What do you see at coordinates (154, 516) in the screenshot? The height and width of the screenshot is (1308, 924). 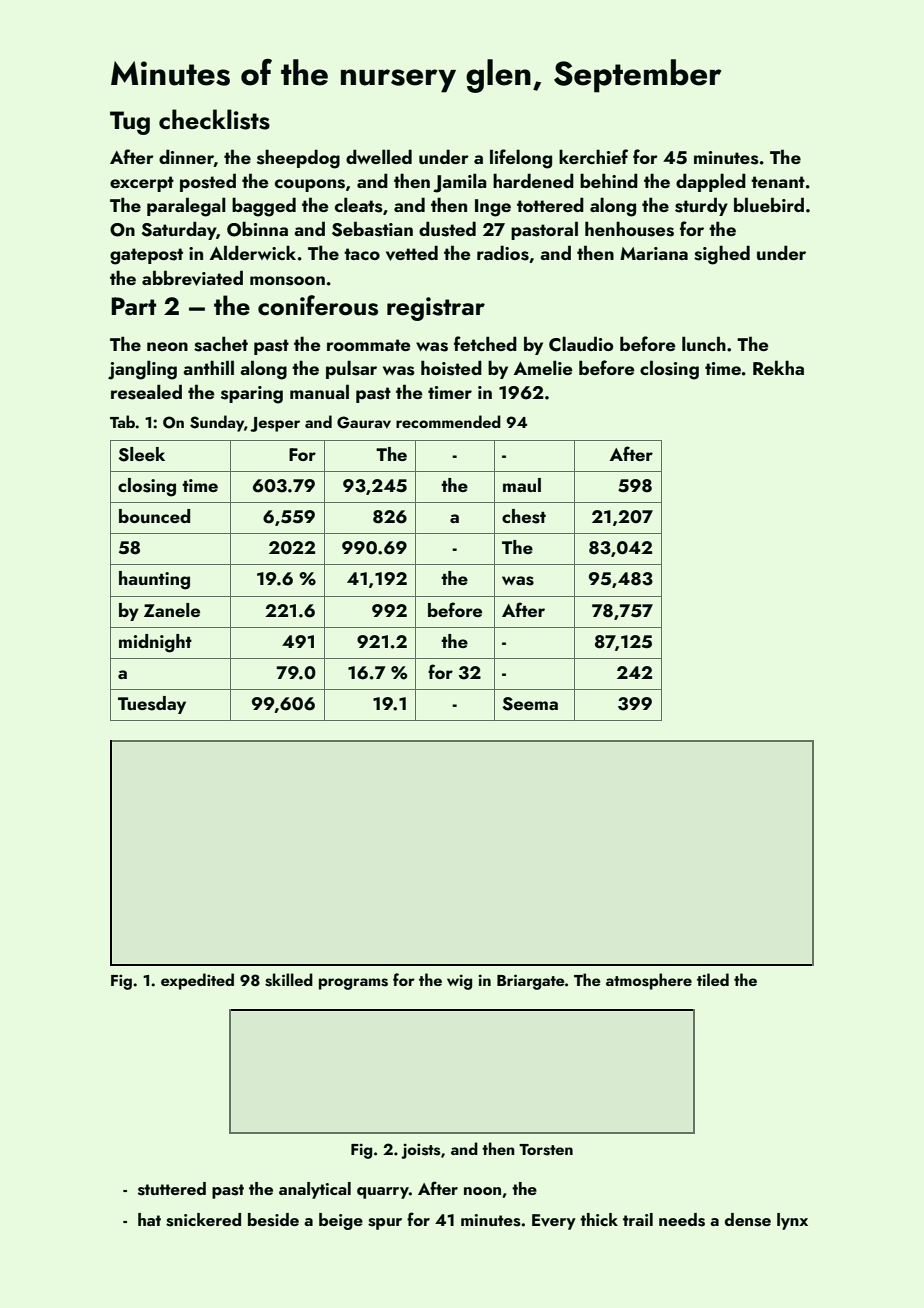 I see `bounced` at bounding box center [154, 516].
